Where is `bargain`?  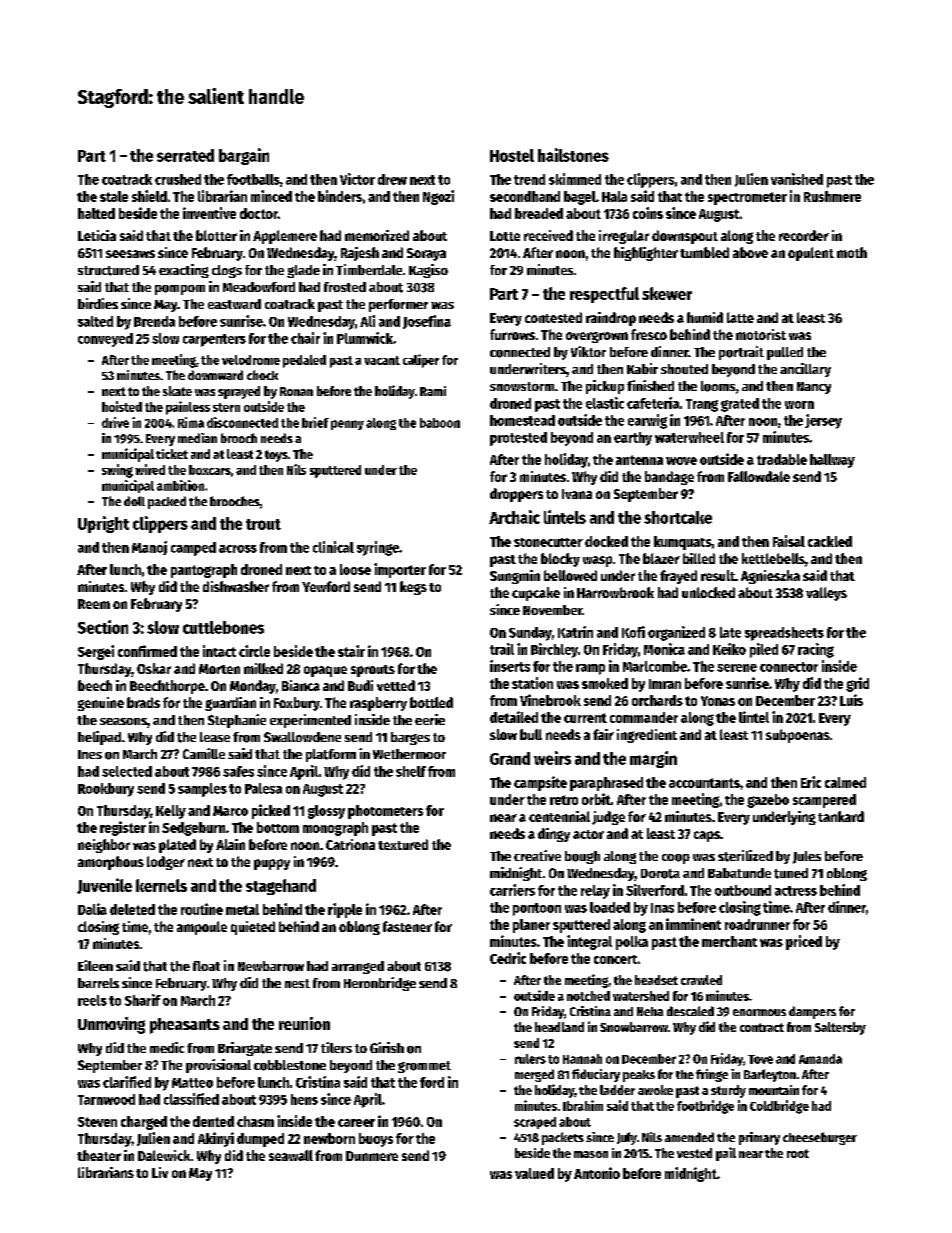
bargain is located at coordinates (244, 156).
